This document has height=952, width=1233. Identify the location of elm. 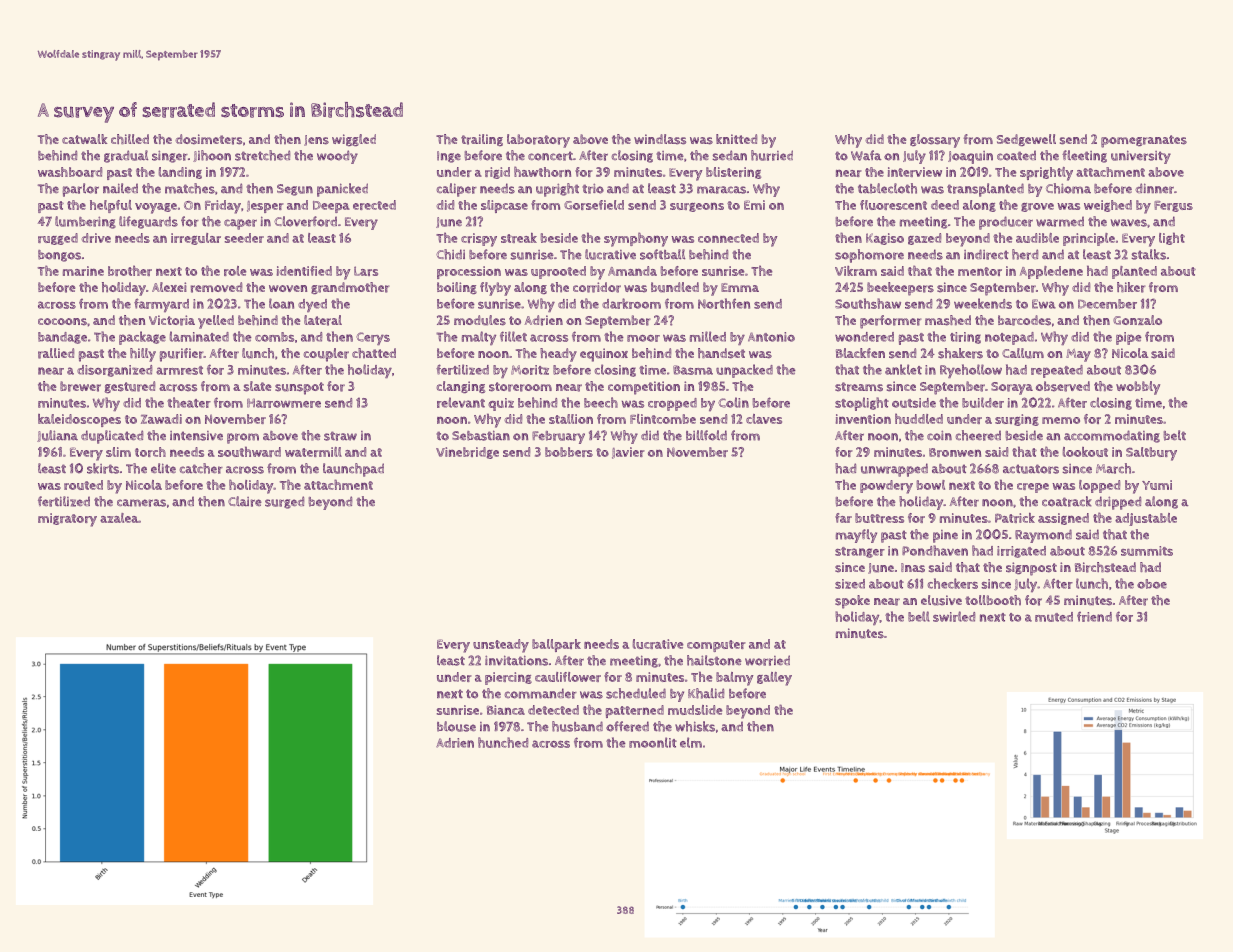
(691, 742).
